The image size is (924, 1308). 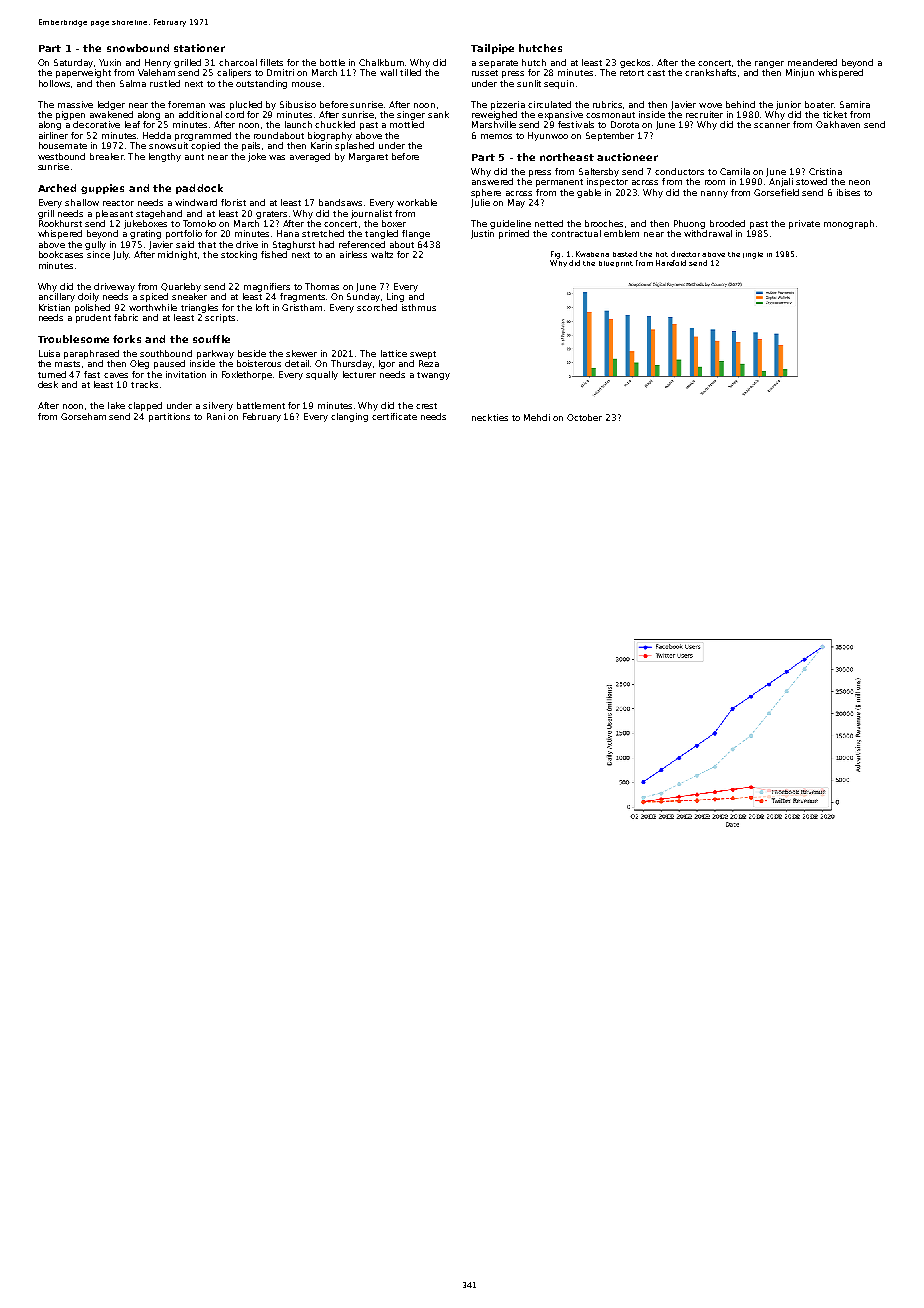 What do you see at coordinates (486, 193) in the image?
I see `sphere` at bounding box center [486, 193].
